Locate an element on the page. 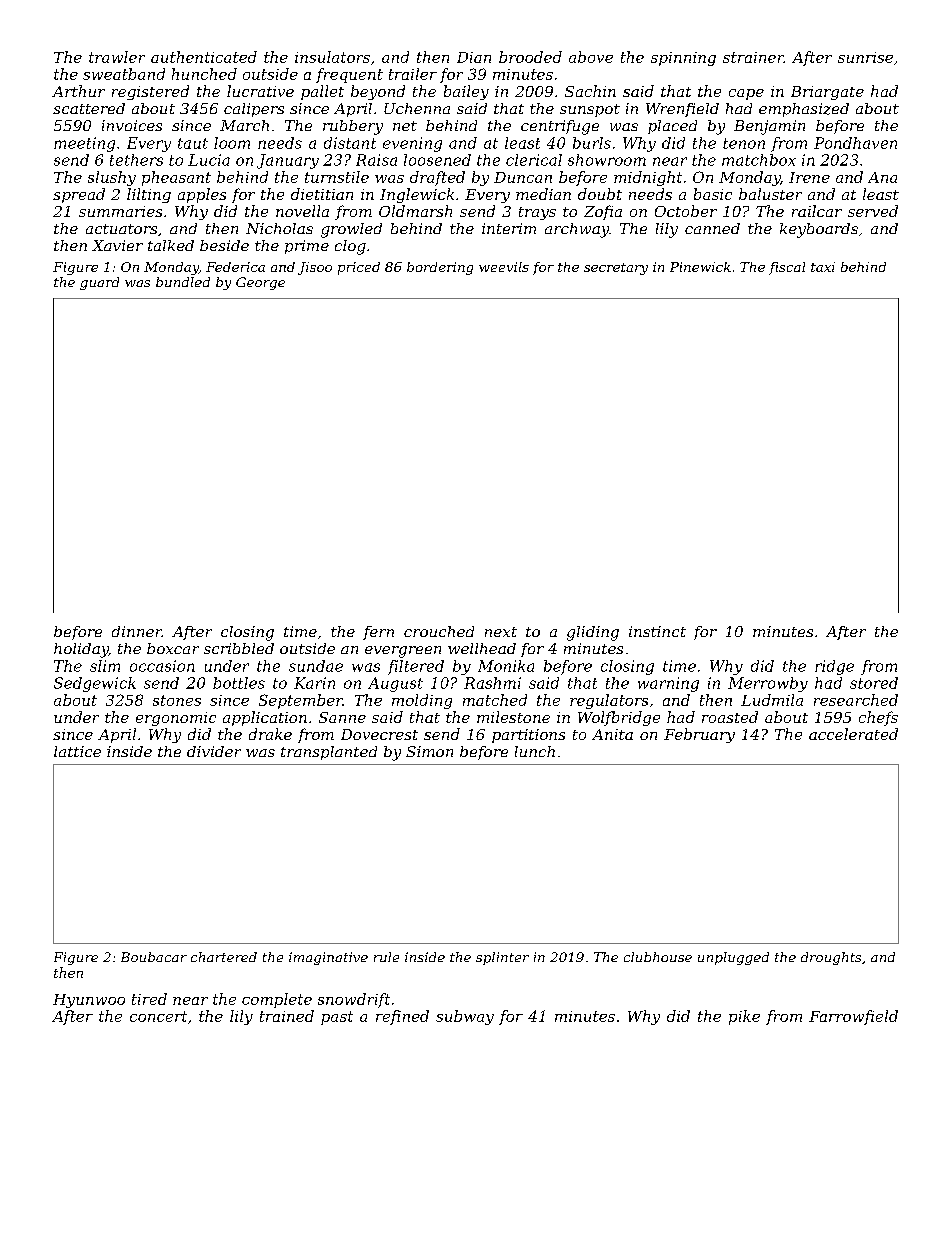  pike is located at coordinates (744, 1017).
